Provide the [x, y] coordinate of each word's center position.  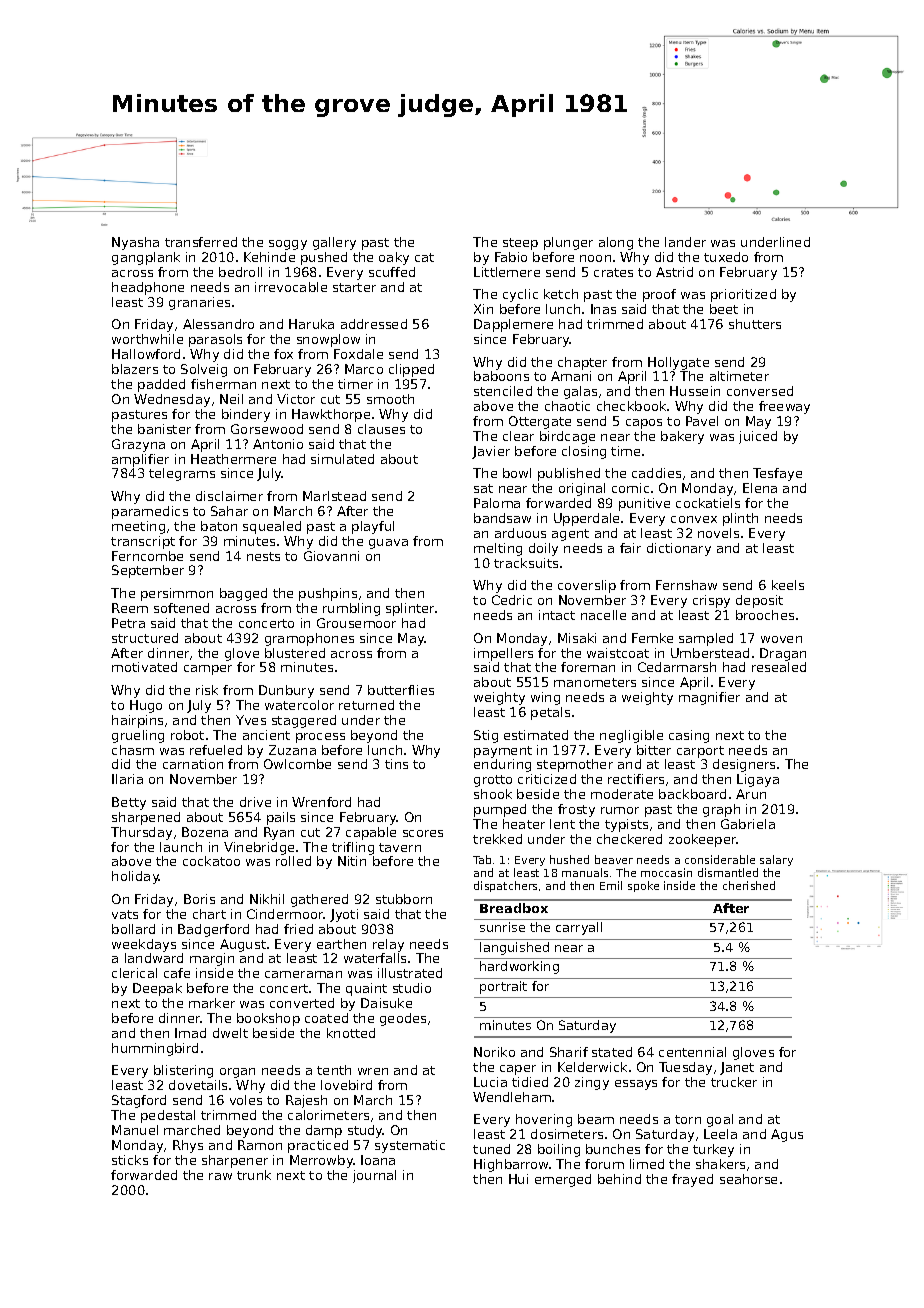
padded [161, 385]
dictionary [679, 549]
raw [220, 1176]
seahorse [748, 1179]
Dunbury [286, 691]
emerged [563, 1180]
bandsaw [502, 518]
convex [694, 519]
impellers [503, 654]
